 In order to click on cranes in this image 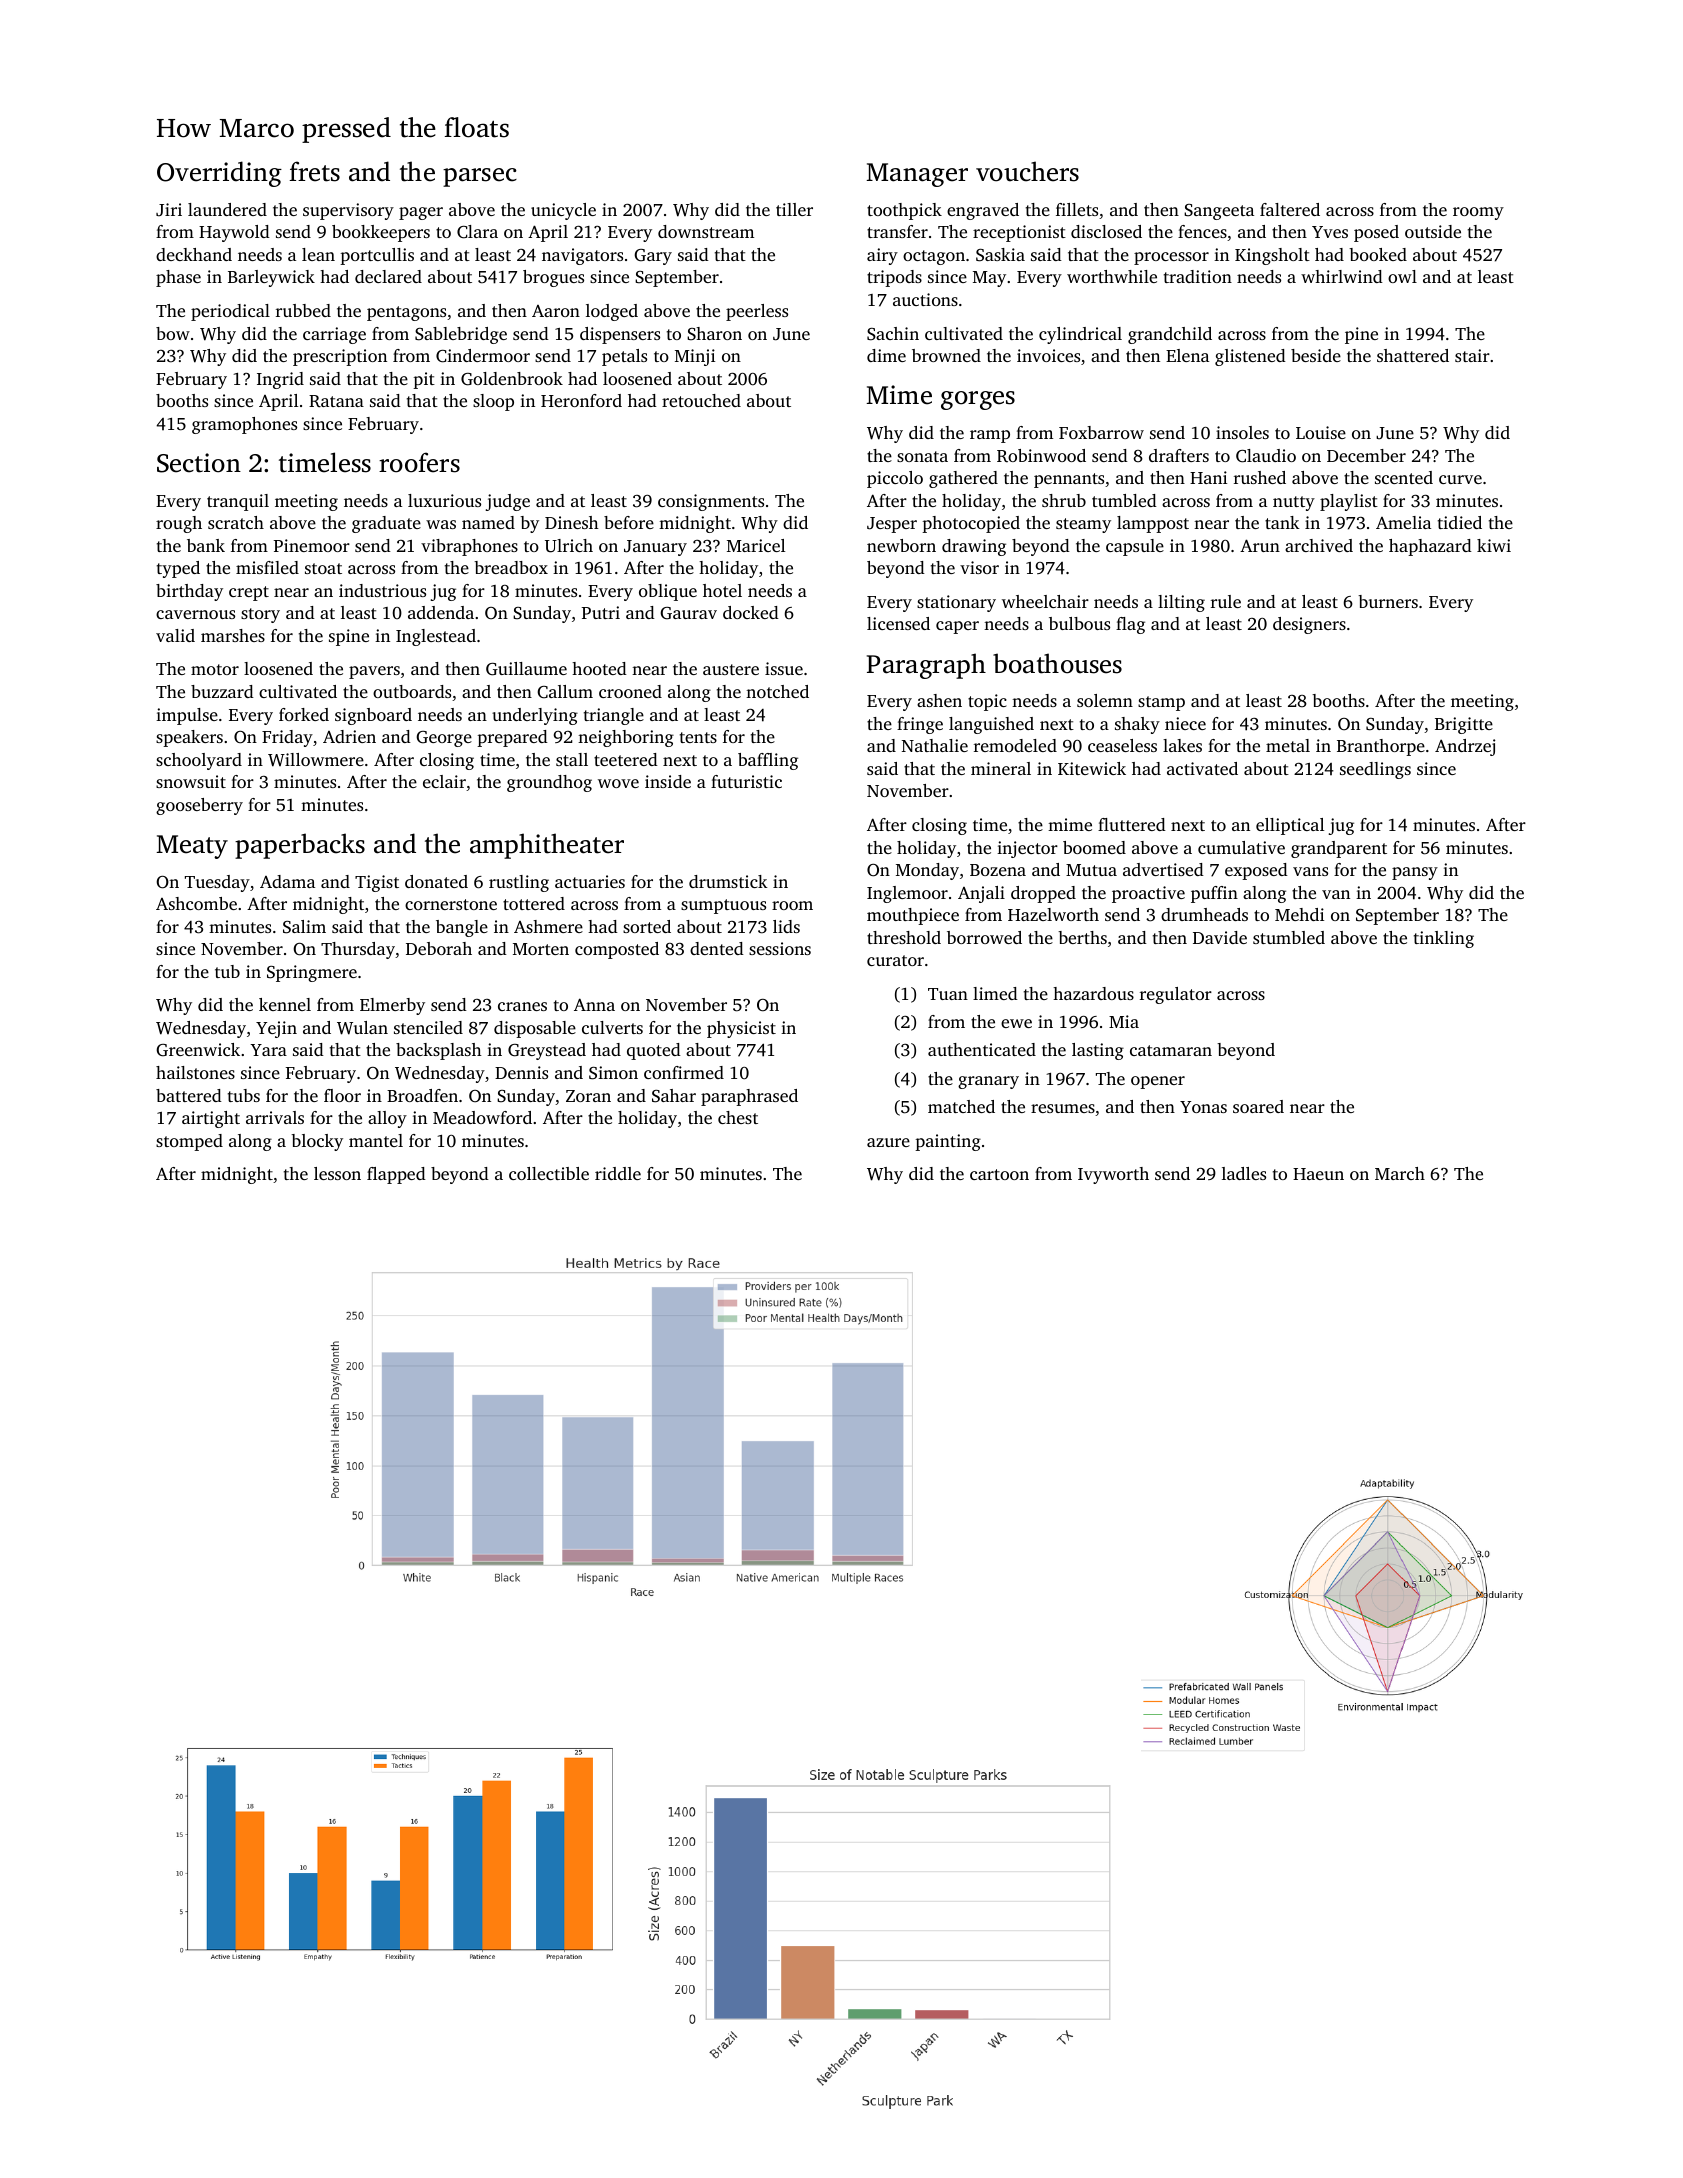, I will do `click(522, 1006)`.
